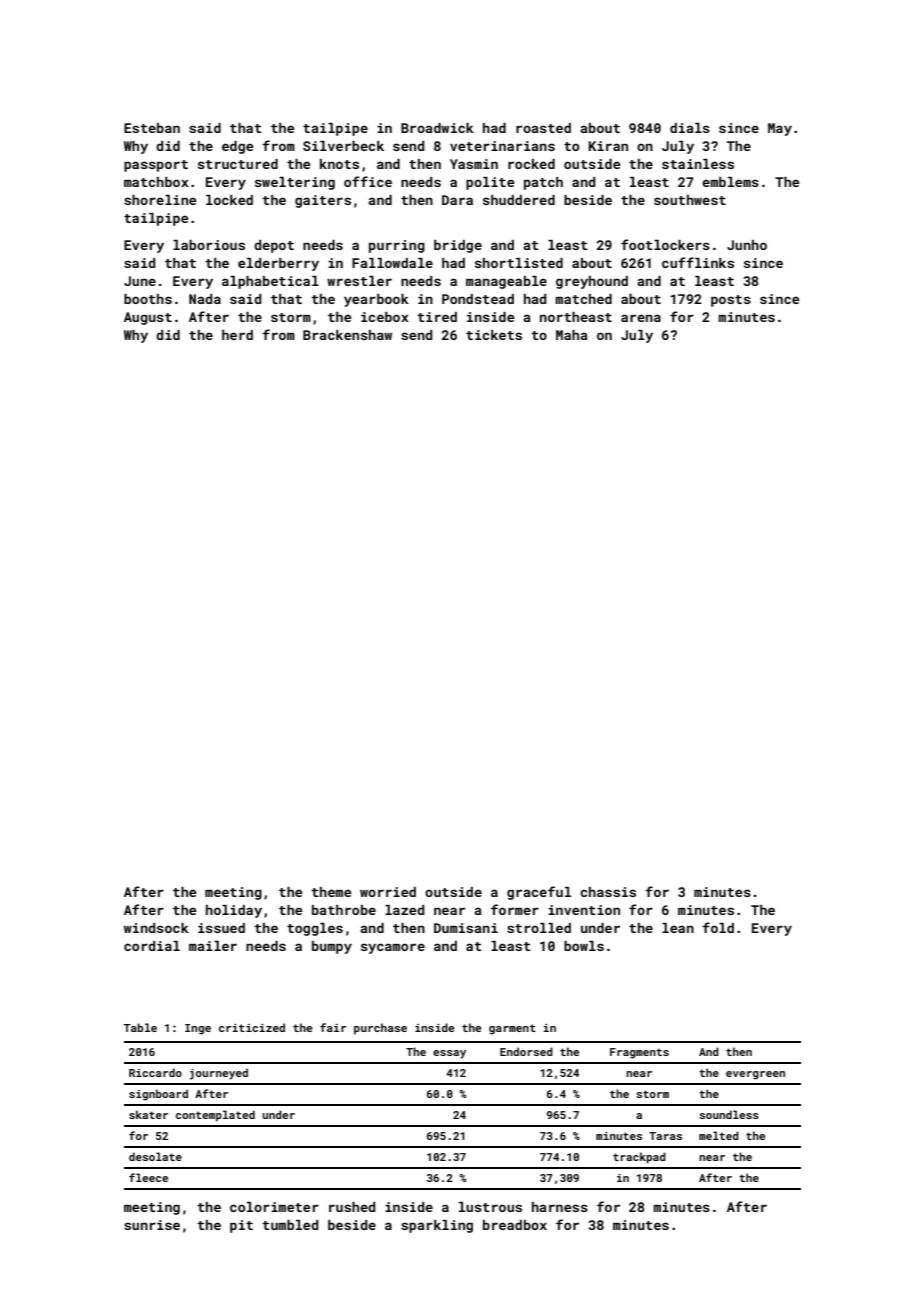  I want to click on theme, so click(331, 892).
